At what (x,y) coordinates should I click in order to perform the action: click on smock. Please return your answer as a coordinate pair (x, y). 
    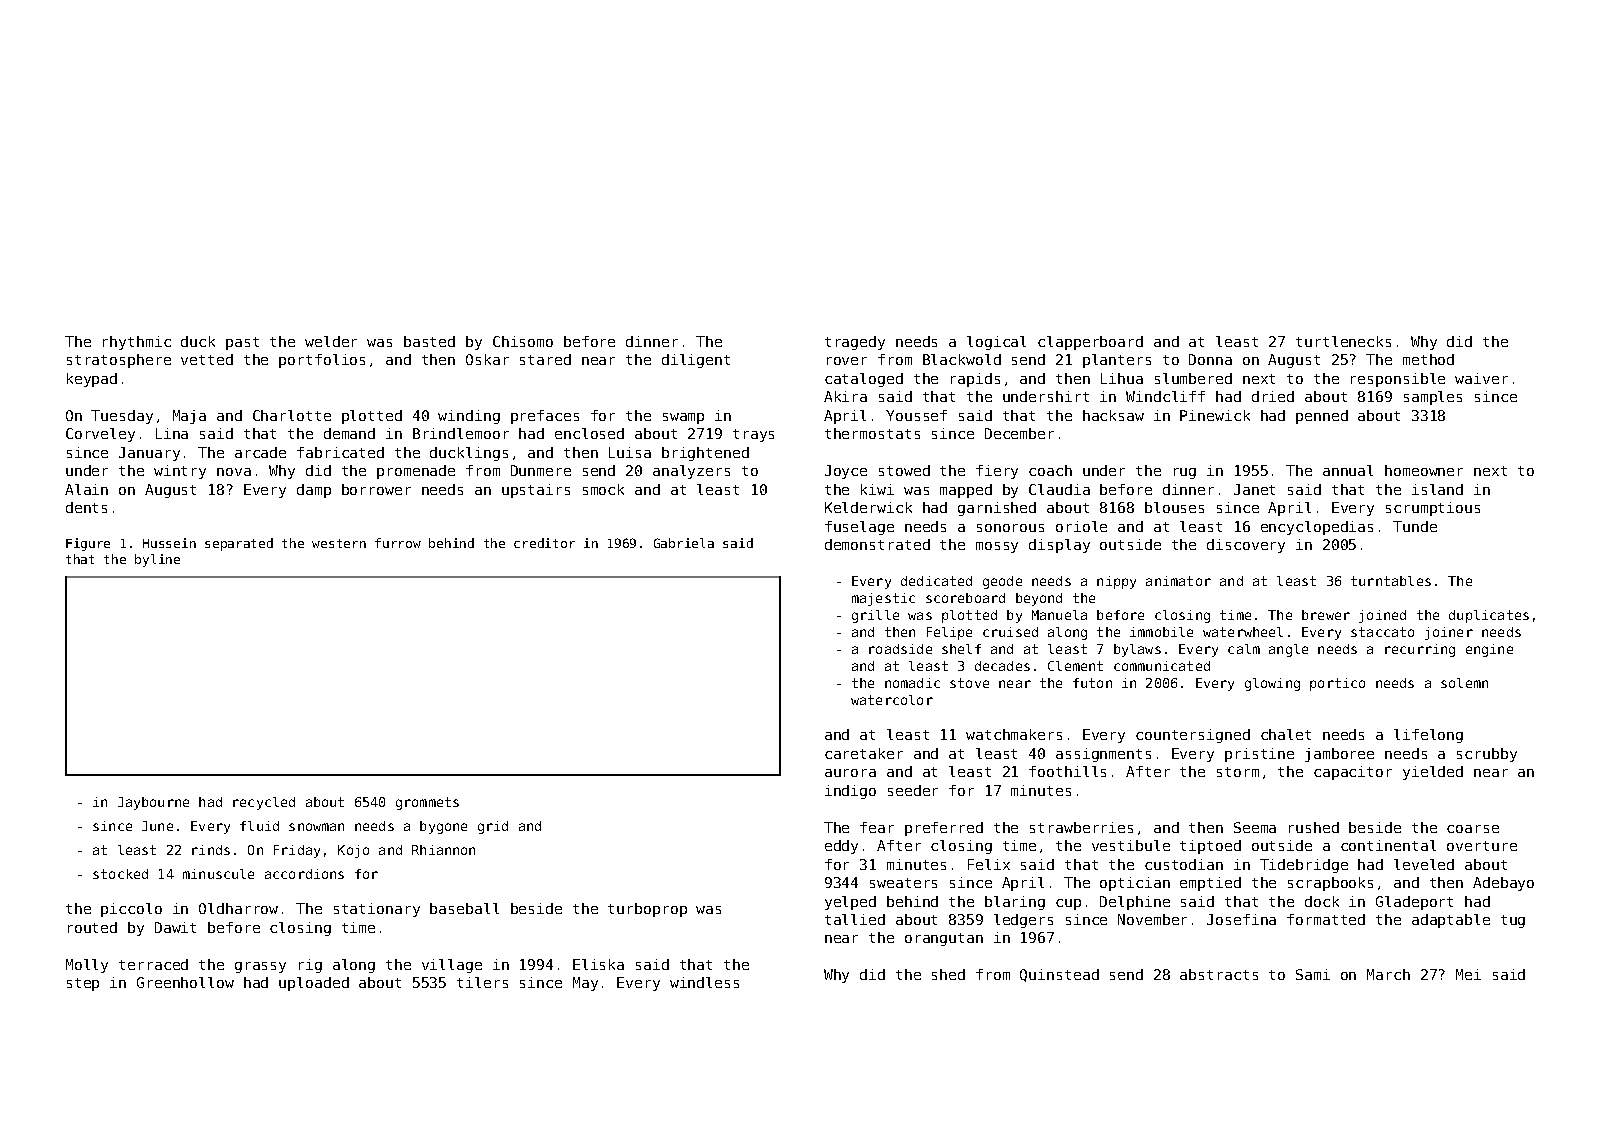
    Looking at the image, I should click on (603, 489).
